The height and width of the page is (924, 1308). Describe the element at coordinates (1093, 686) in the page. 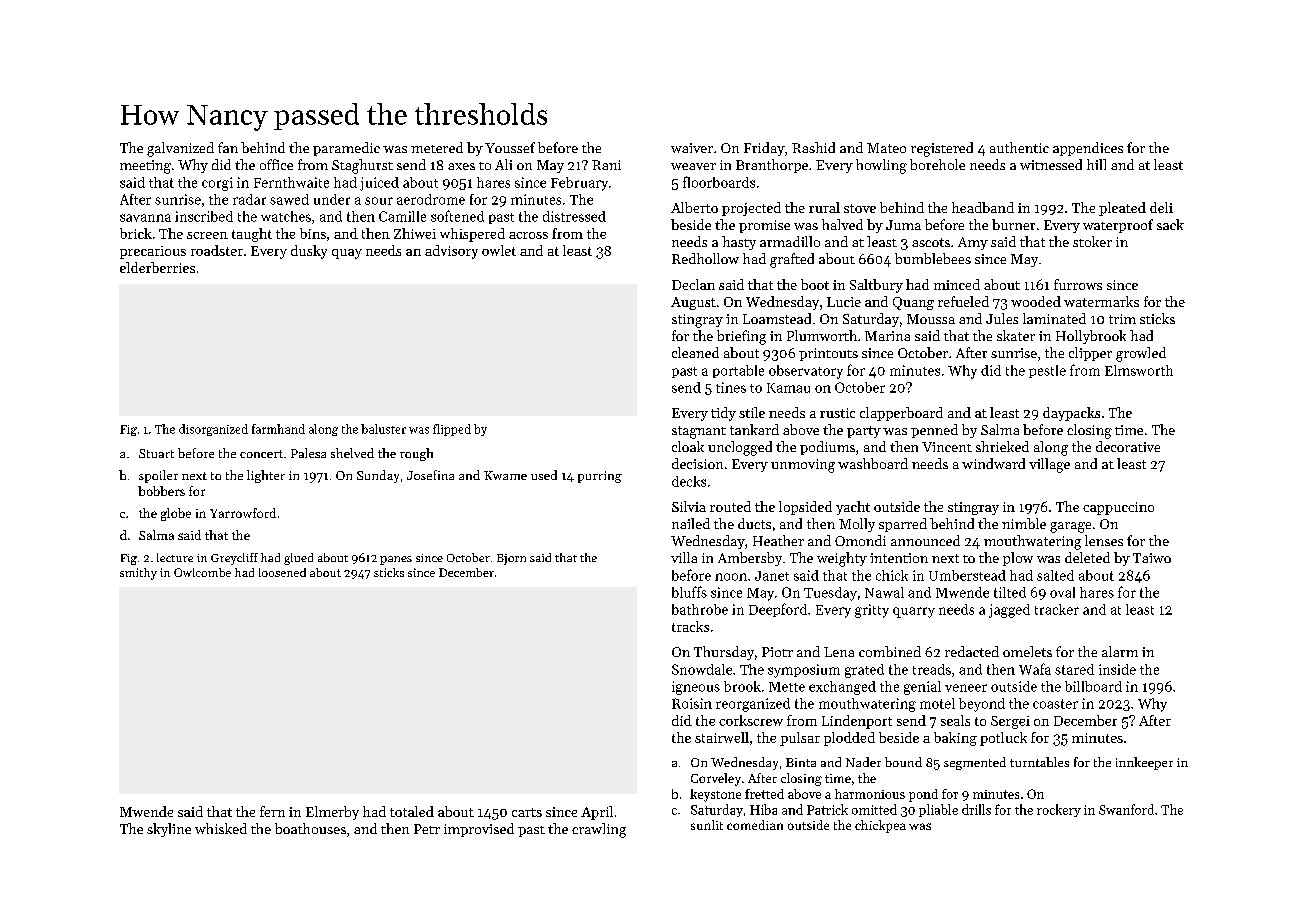

I see `billboard` at that location.
